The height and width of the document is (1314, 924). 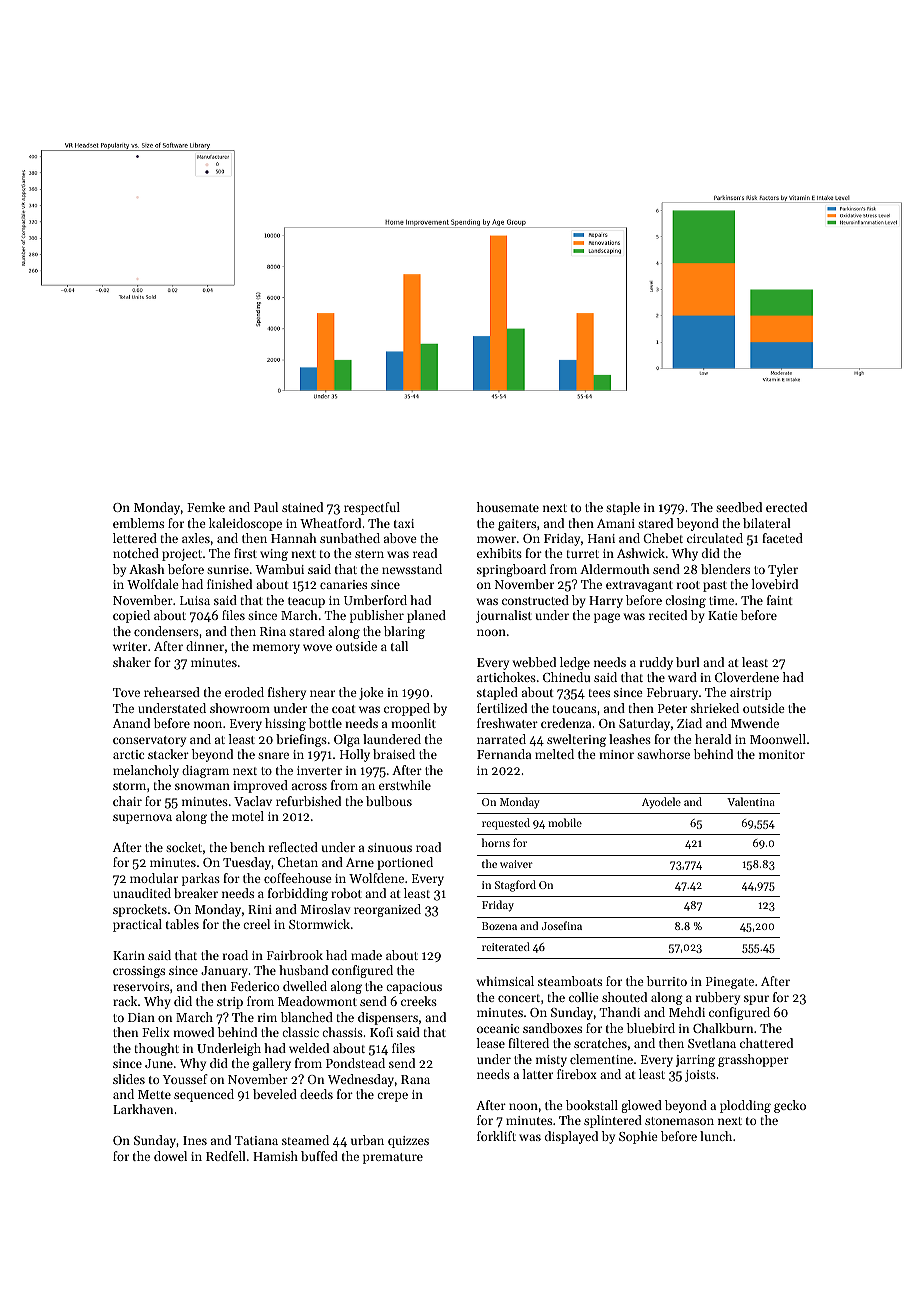 I want to click on sequenced, so click(x=204, y=1095).
